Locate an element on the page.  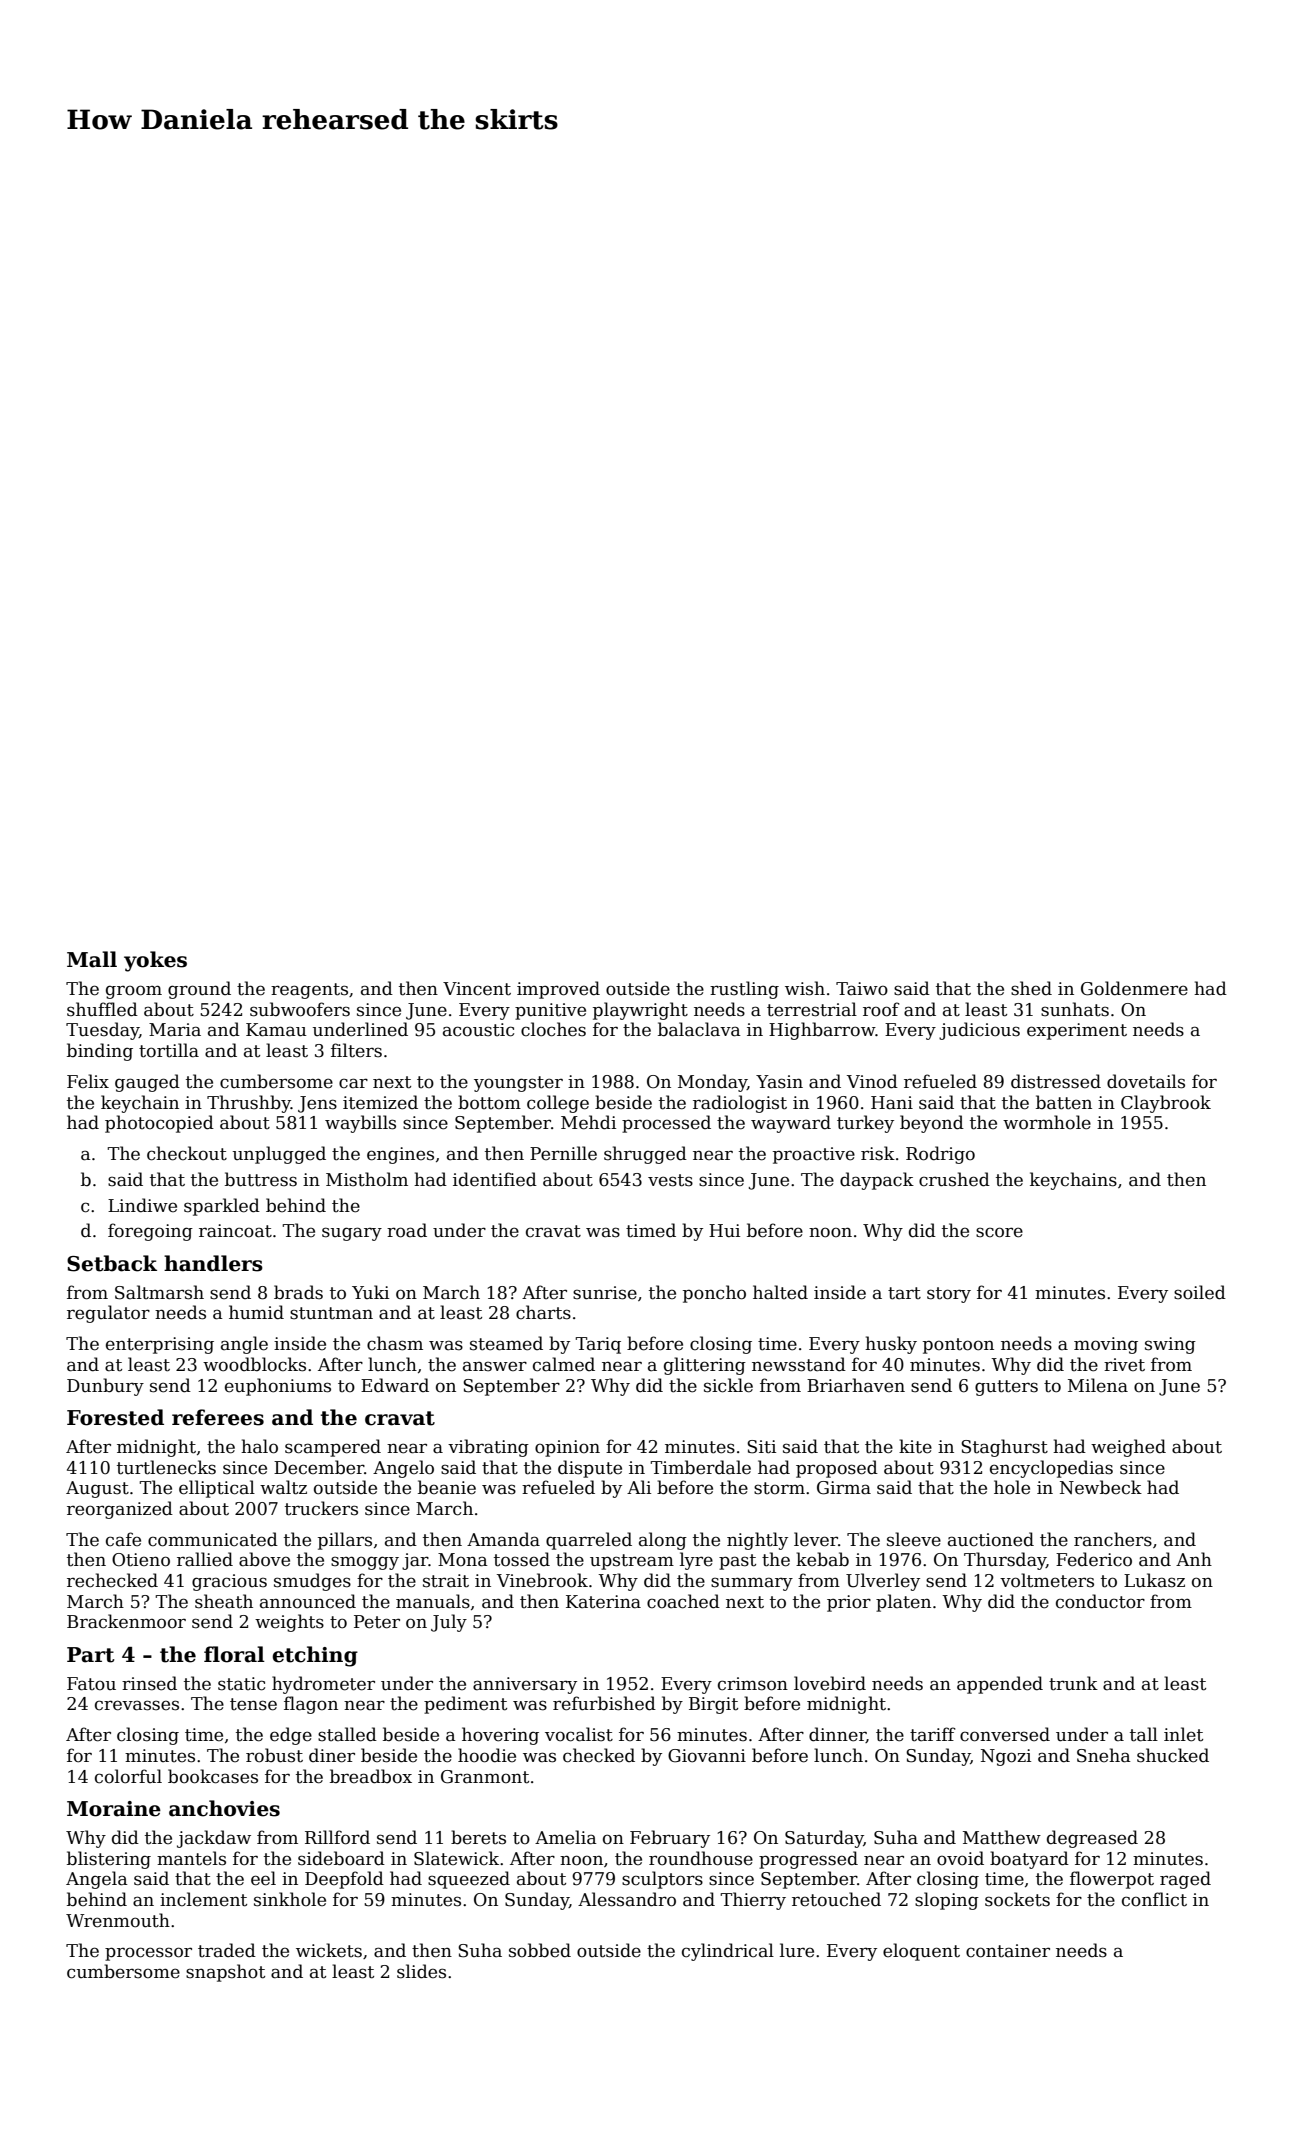
dovetails is located at coordinates (1146, 1081).
